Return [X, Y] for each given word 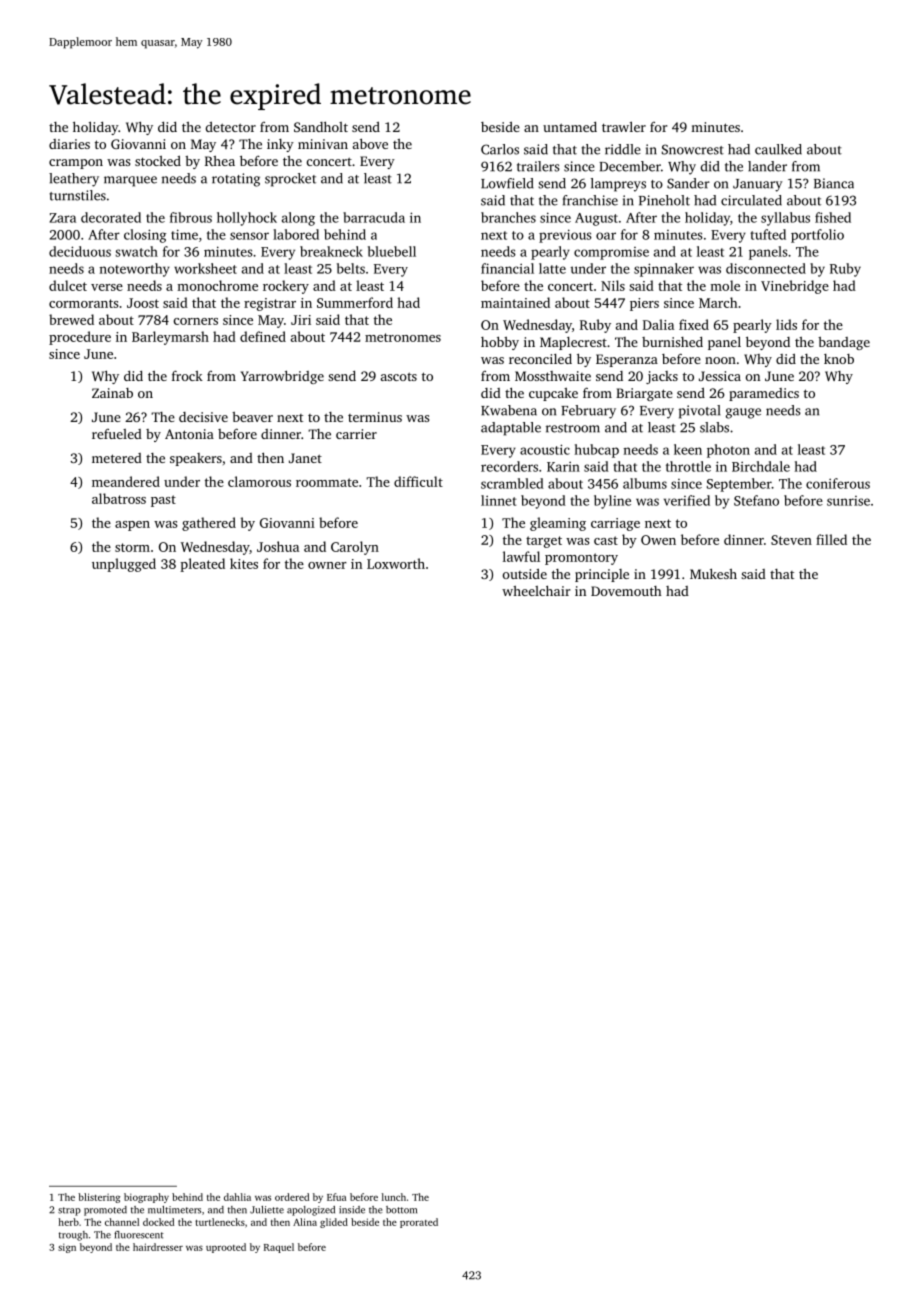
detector [231, 127]
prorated [419, 1223]
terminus [375, 417]
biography [146, 1198]
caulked [778, 149]
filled [831, 539]
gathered [209, 524]
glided [334, 1223]
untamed [570, 127]
